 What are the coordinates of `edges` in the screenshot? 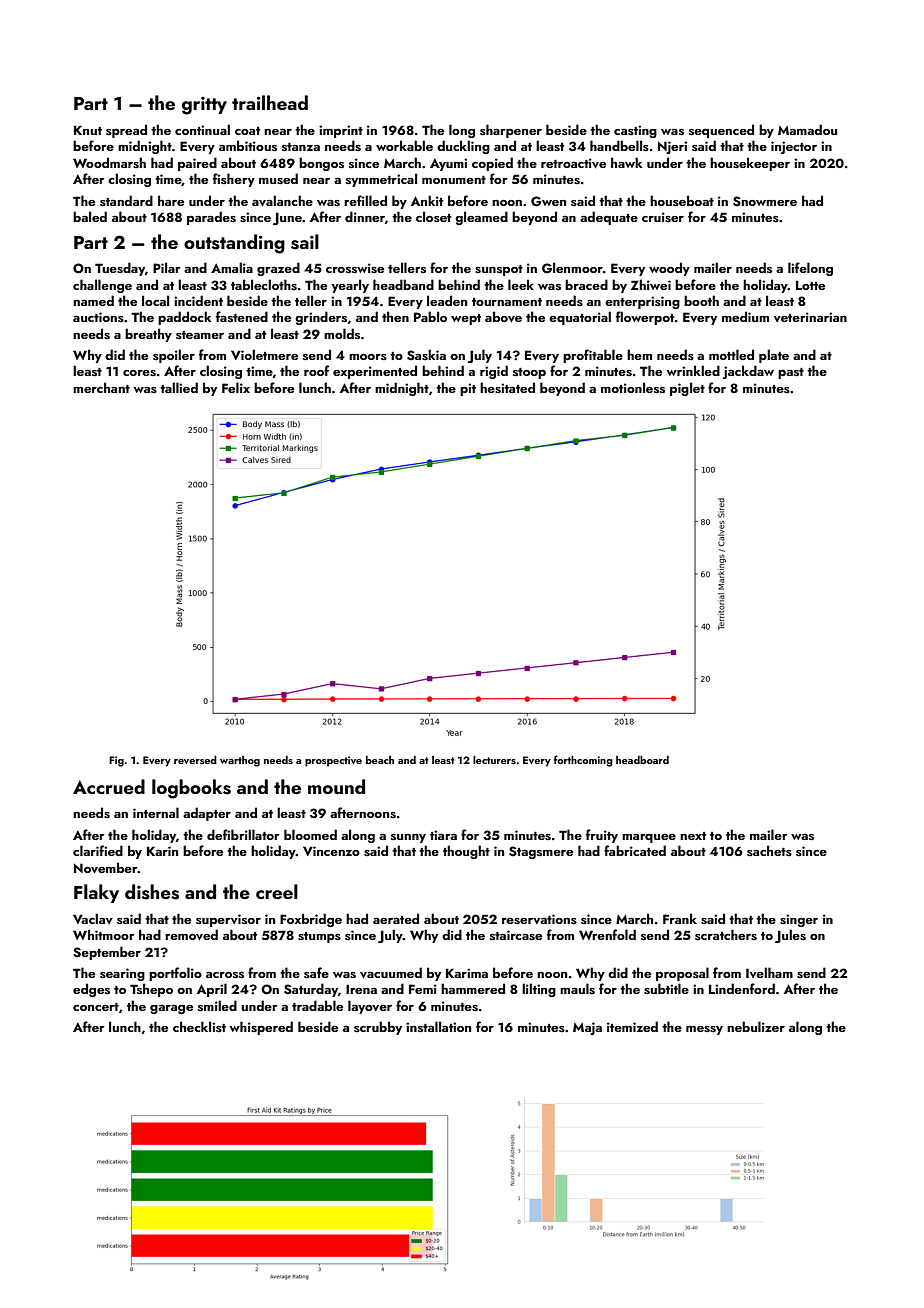 It's located at (91, 990).
